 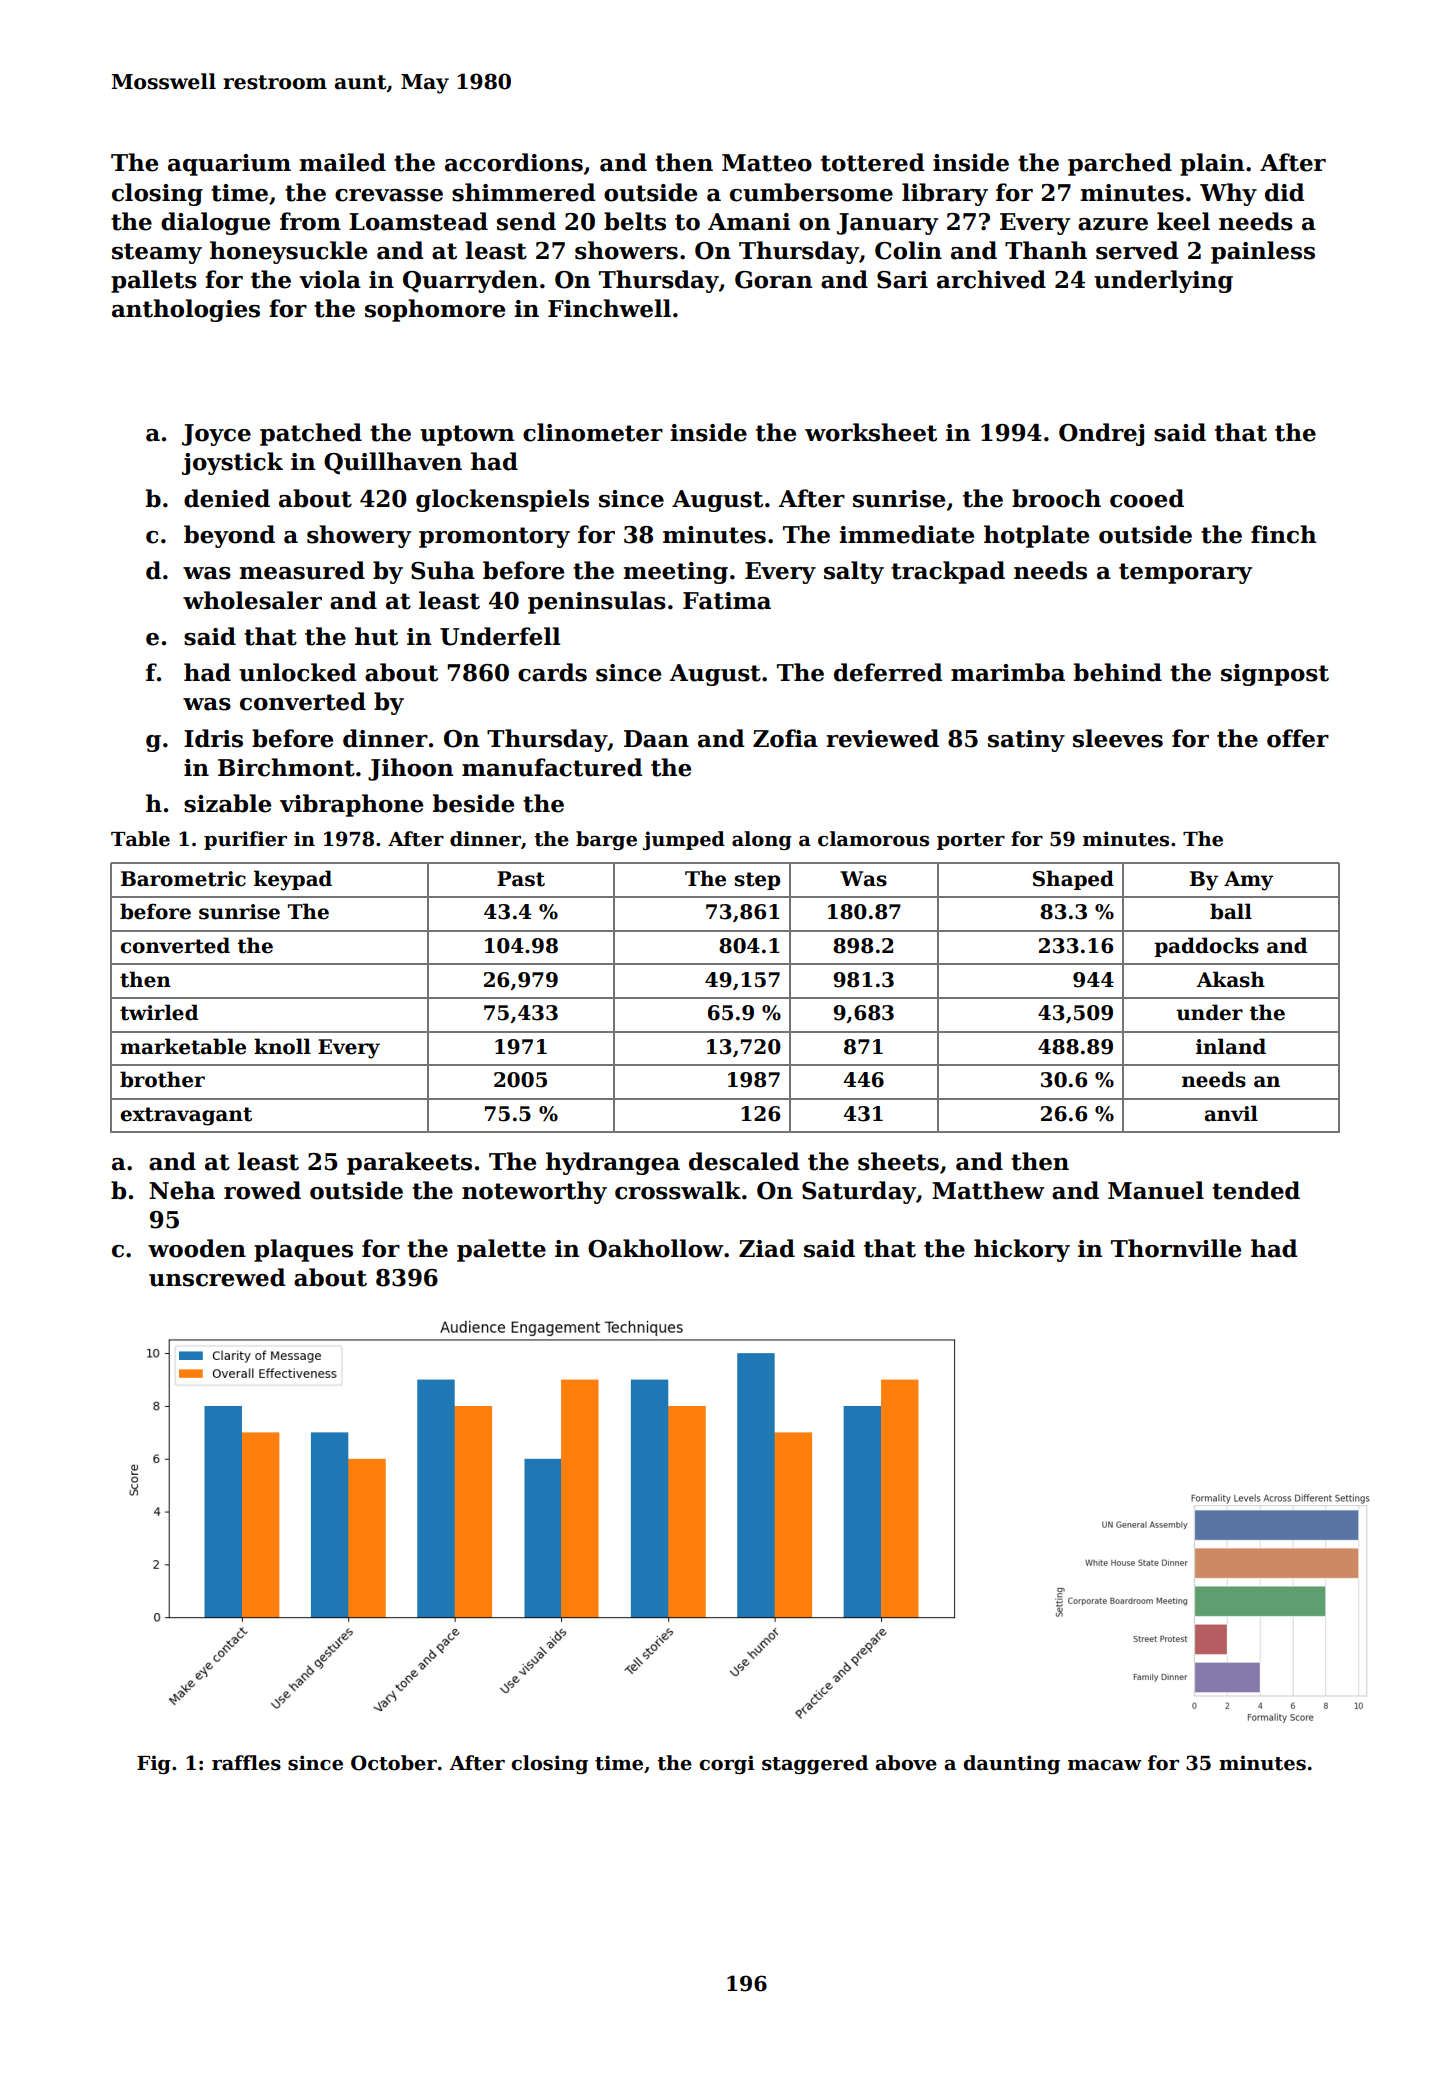 What do you see at coordinates (521, 879) in the document?
I see `Past` at bounding box center [521, 879].
